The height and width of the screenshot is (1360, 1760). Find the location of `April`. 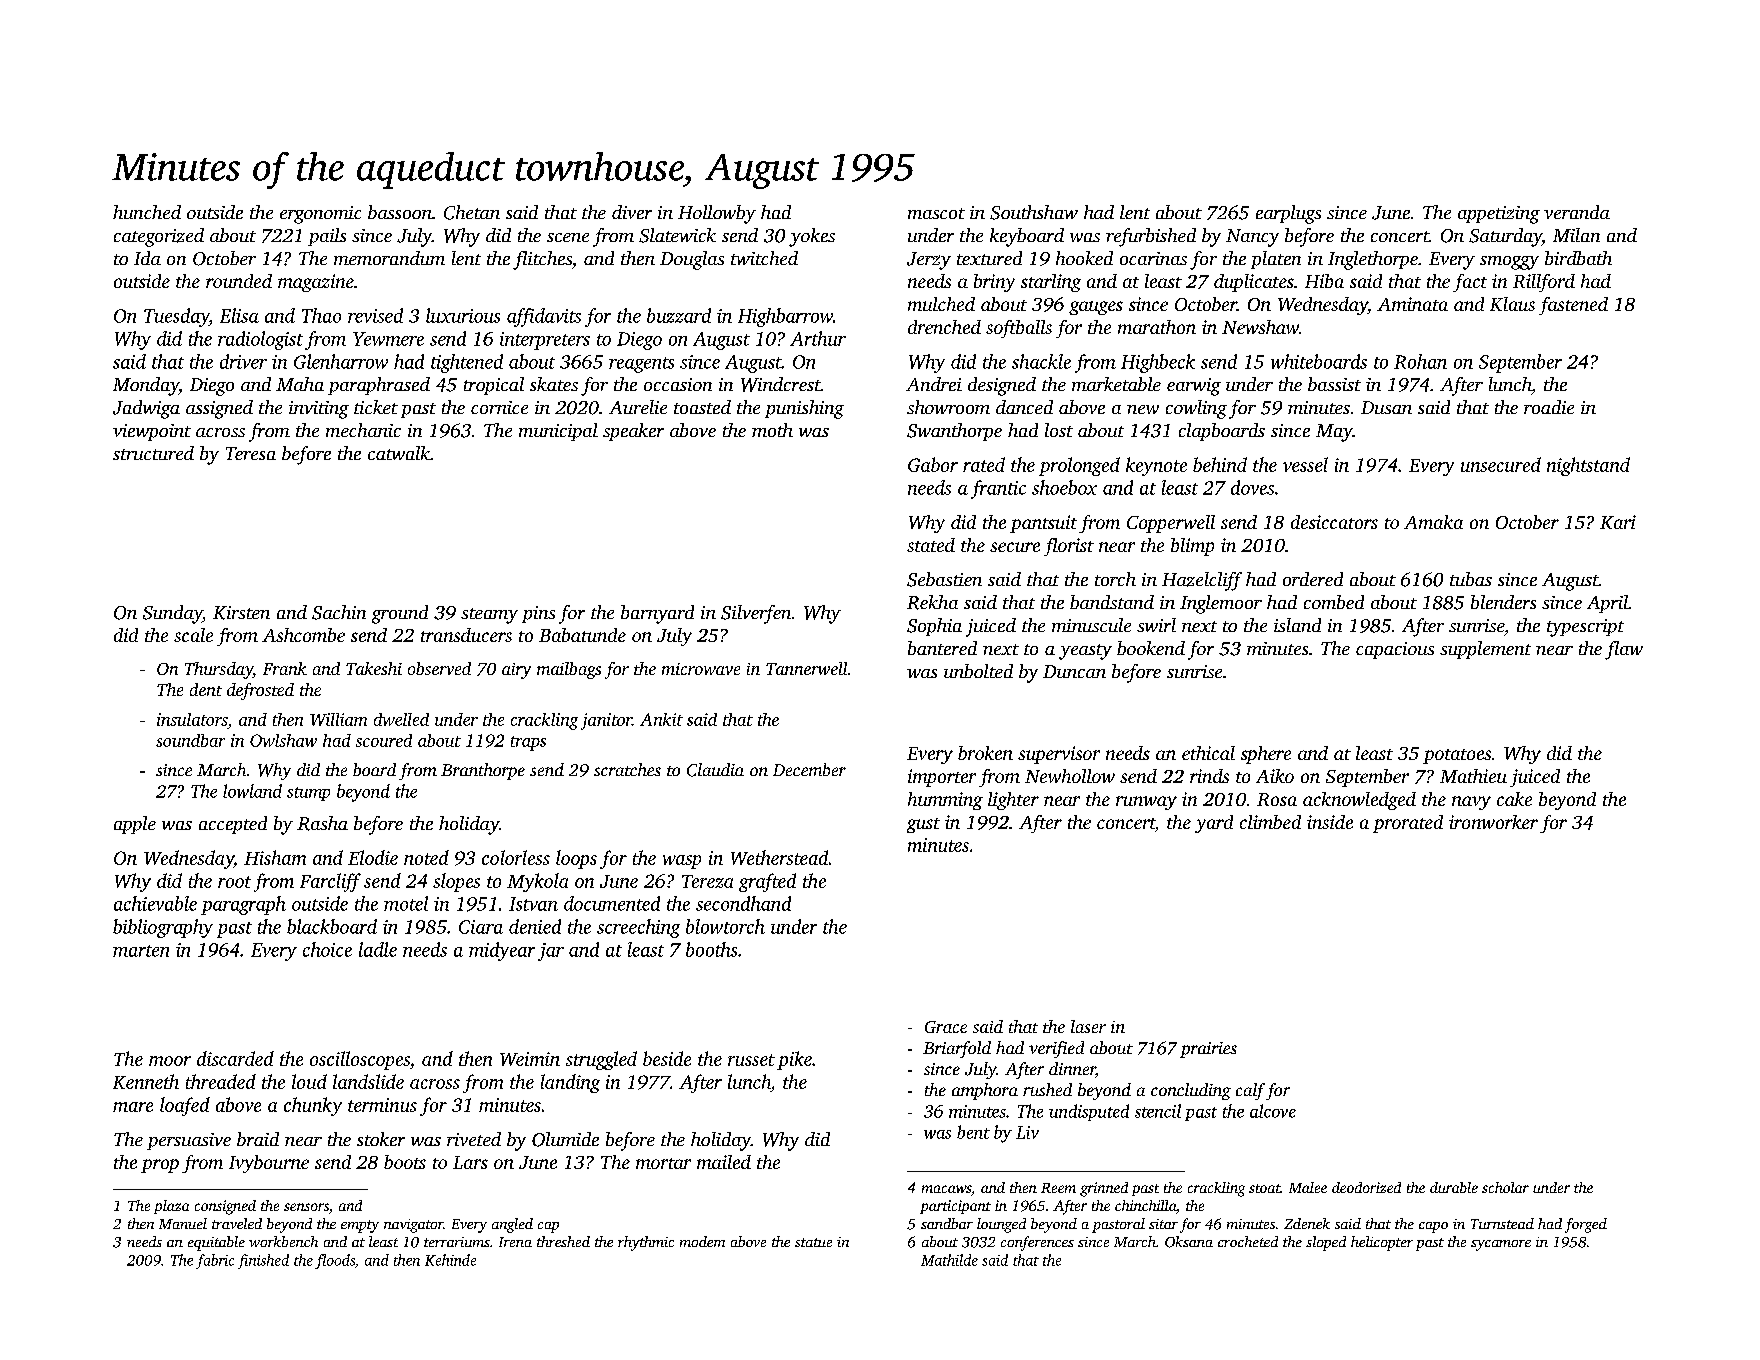

April is located at coordinates (1607, 604).
